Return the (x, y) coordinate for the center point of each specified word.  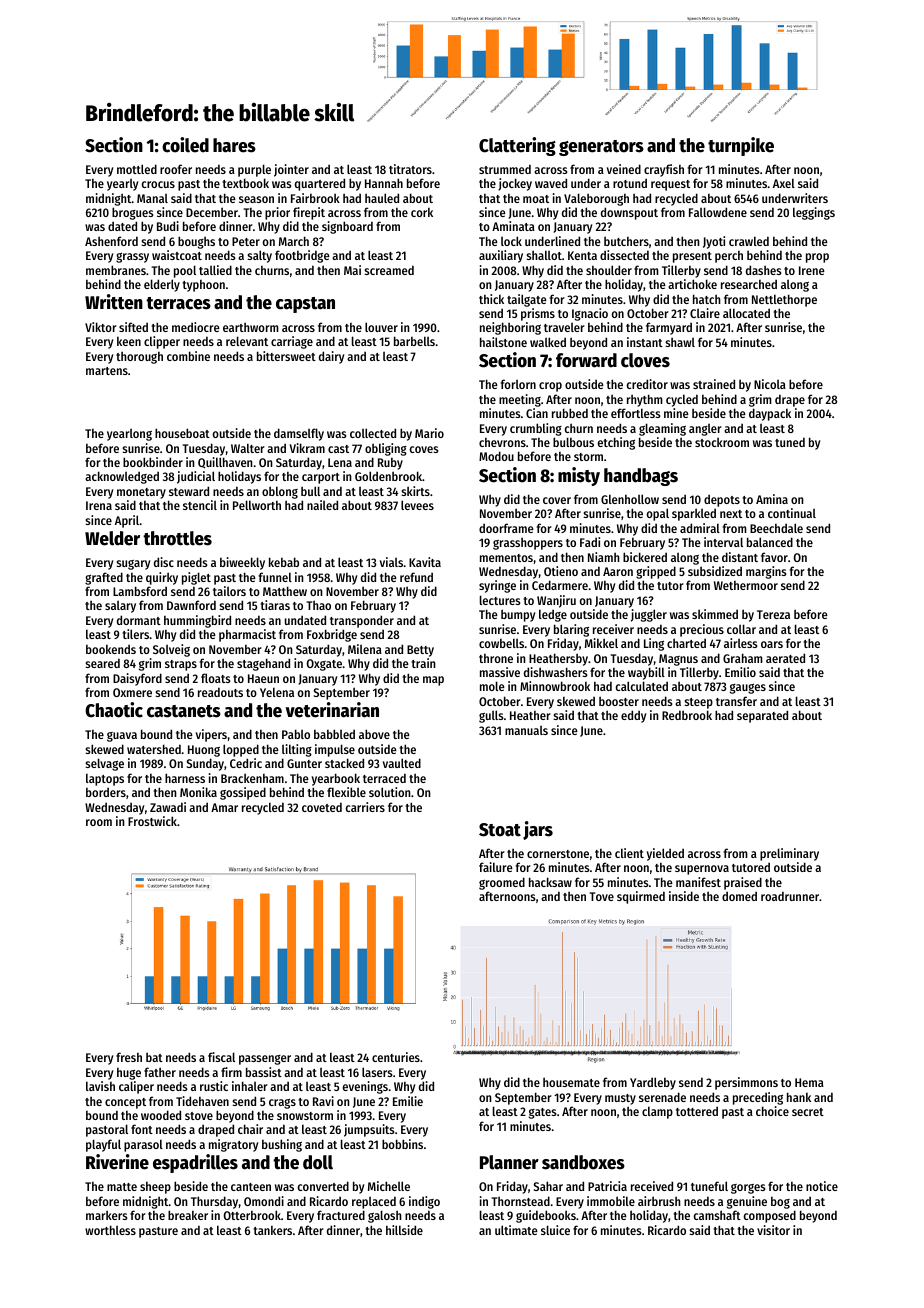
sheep (155, 1188)
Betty (420, 651)
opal (658, 514)
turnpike (741, 146)
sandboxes (583, 1162)
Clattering (517, 146)
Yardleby (653, 1083)
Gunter (304, 763)
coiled (185, 145)
